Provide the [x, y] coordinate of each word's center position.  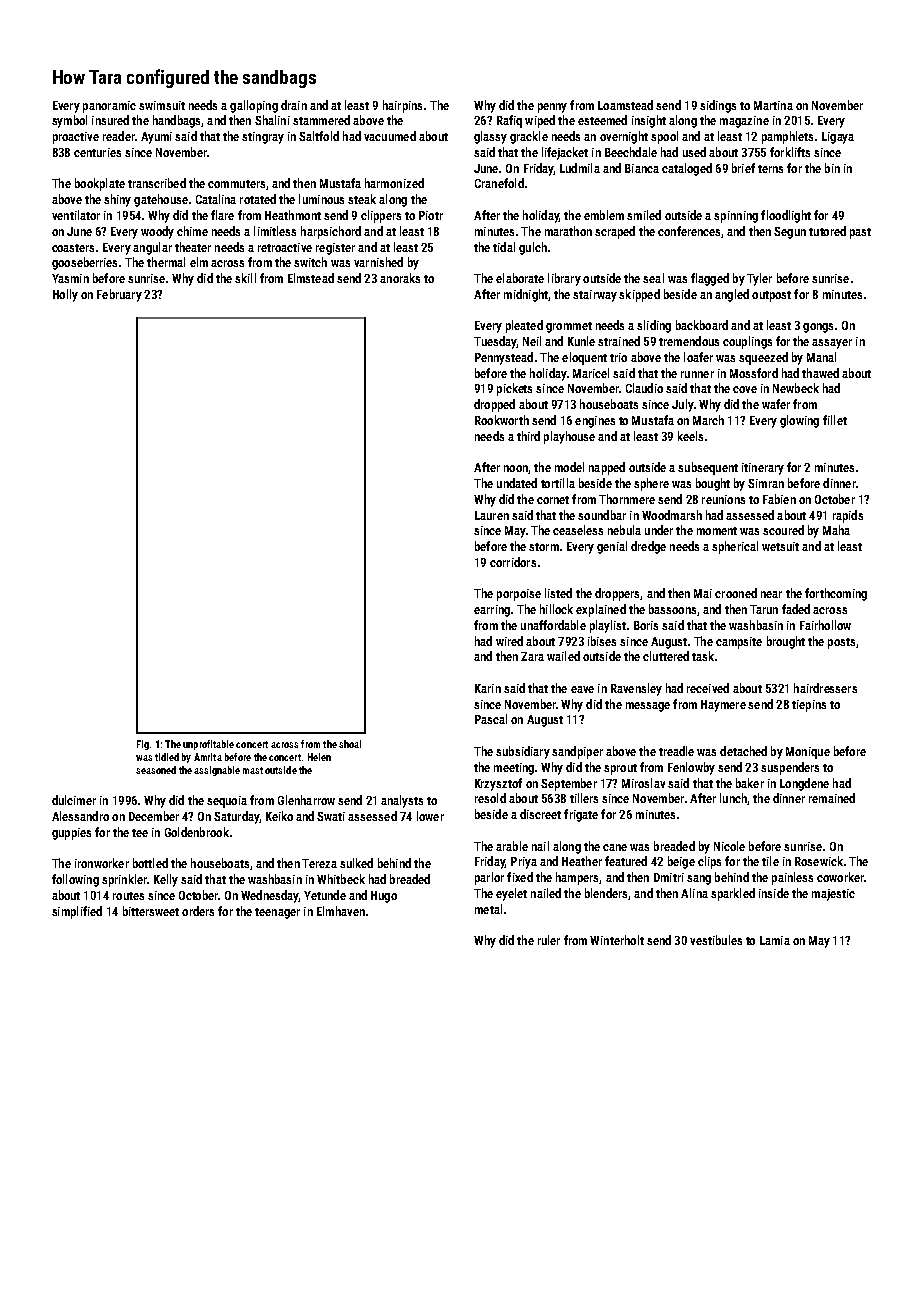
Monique [808, 753]
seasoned [156, 770]
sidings [718, 106]
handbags [176, 121]
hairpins [402, 106]
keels [690, 436]
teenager [277, 913]
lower [430, 816]
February [119, 295]
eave [582, 689]
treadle [676, 751]
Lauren [492, 515]
